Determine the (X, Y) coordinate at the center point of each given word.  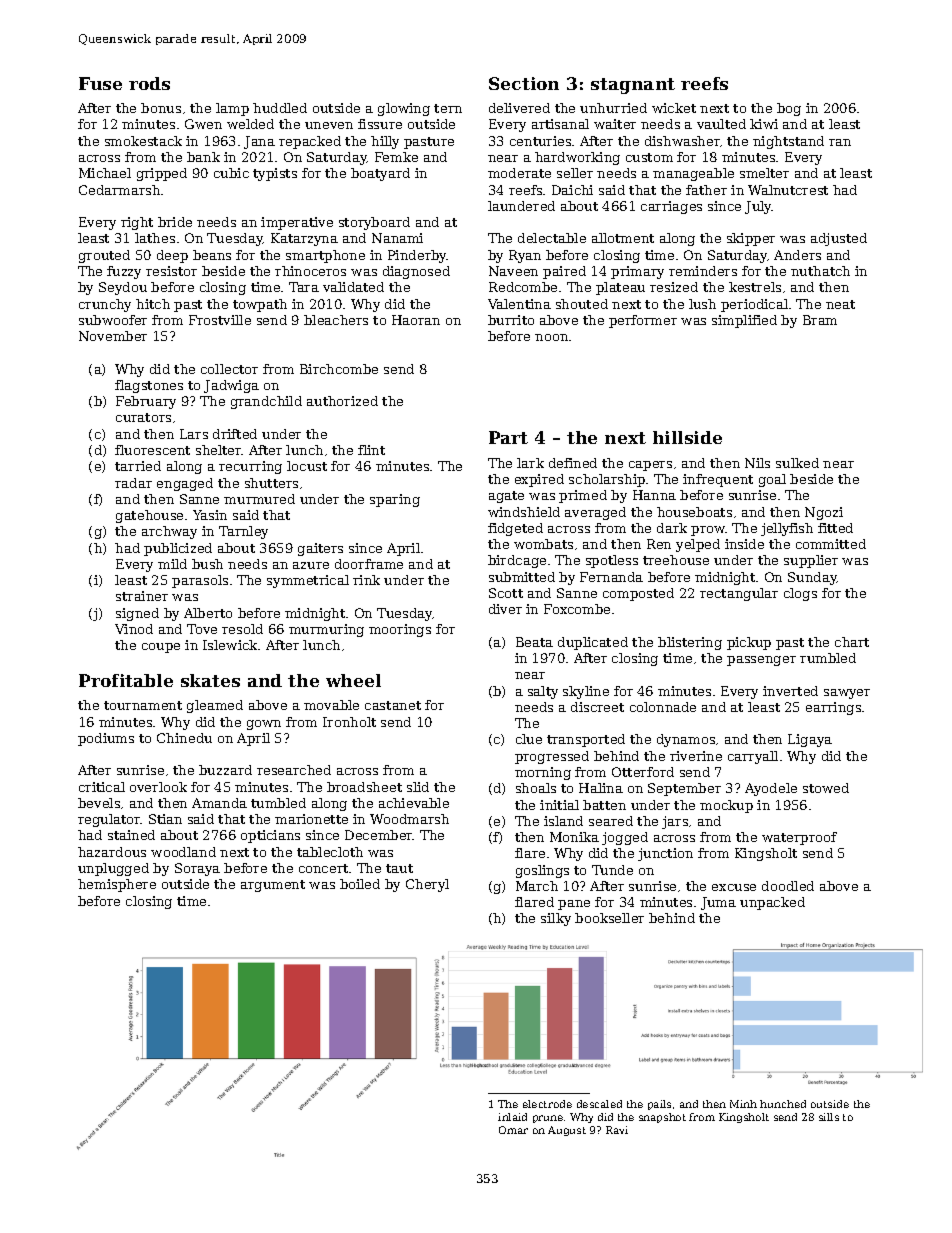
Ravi (617, 1130)
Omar (513, 1130)
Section (524, 83)
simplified (744, 321)
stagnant (633, 86)
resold (242, 629)
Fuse (100, 83)
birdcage (517, 561)
